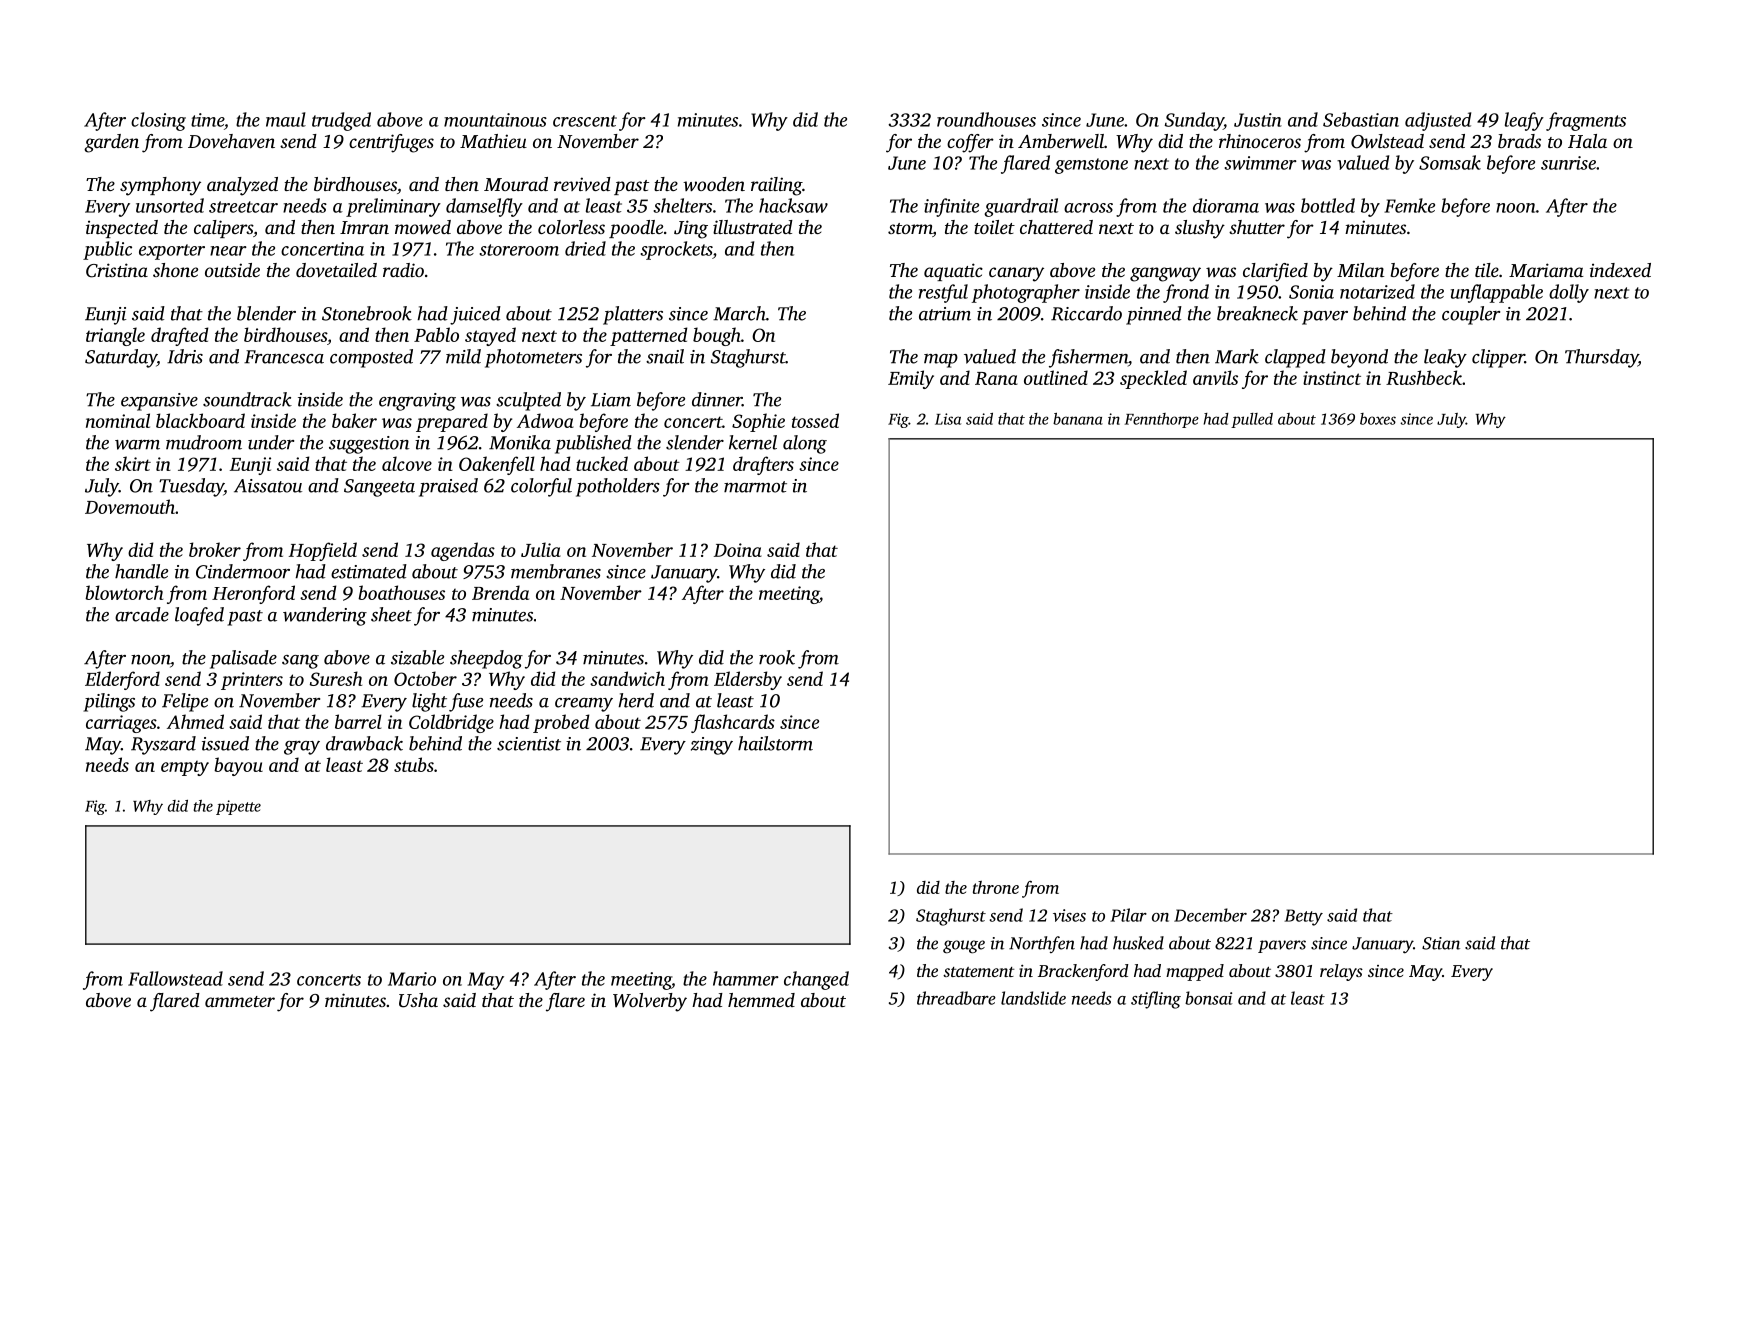  I want to click on roundhouses, so click(986, 119).
